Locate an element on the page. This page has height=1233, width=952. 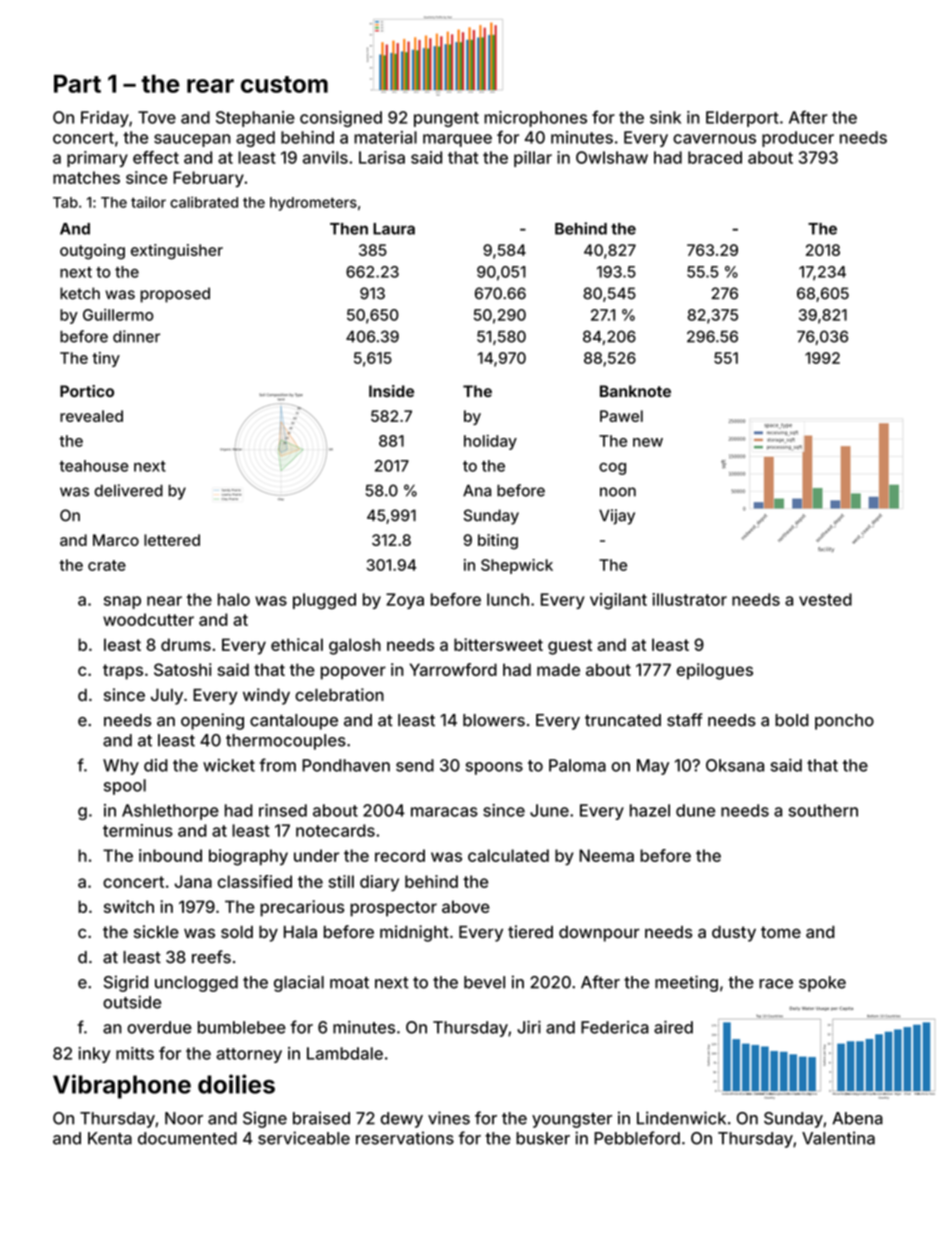
vested is located at coordinates (825, 599).
